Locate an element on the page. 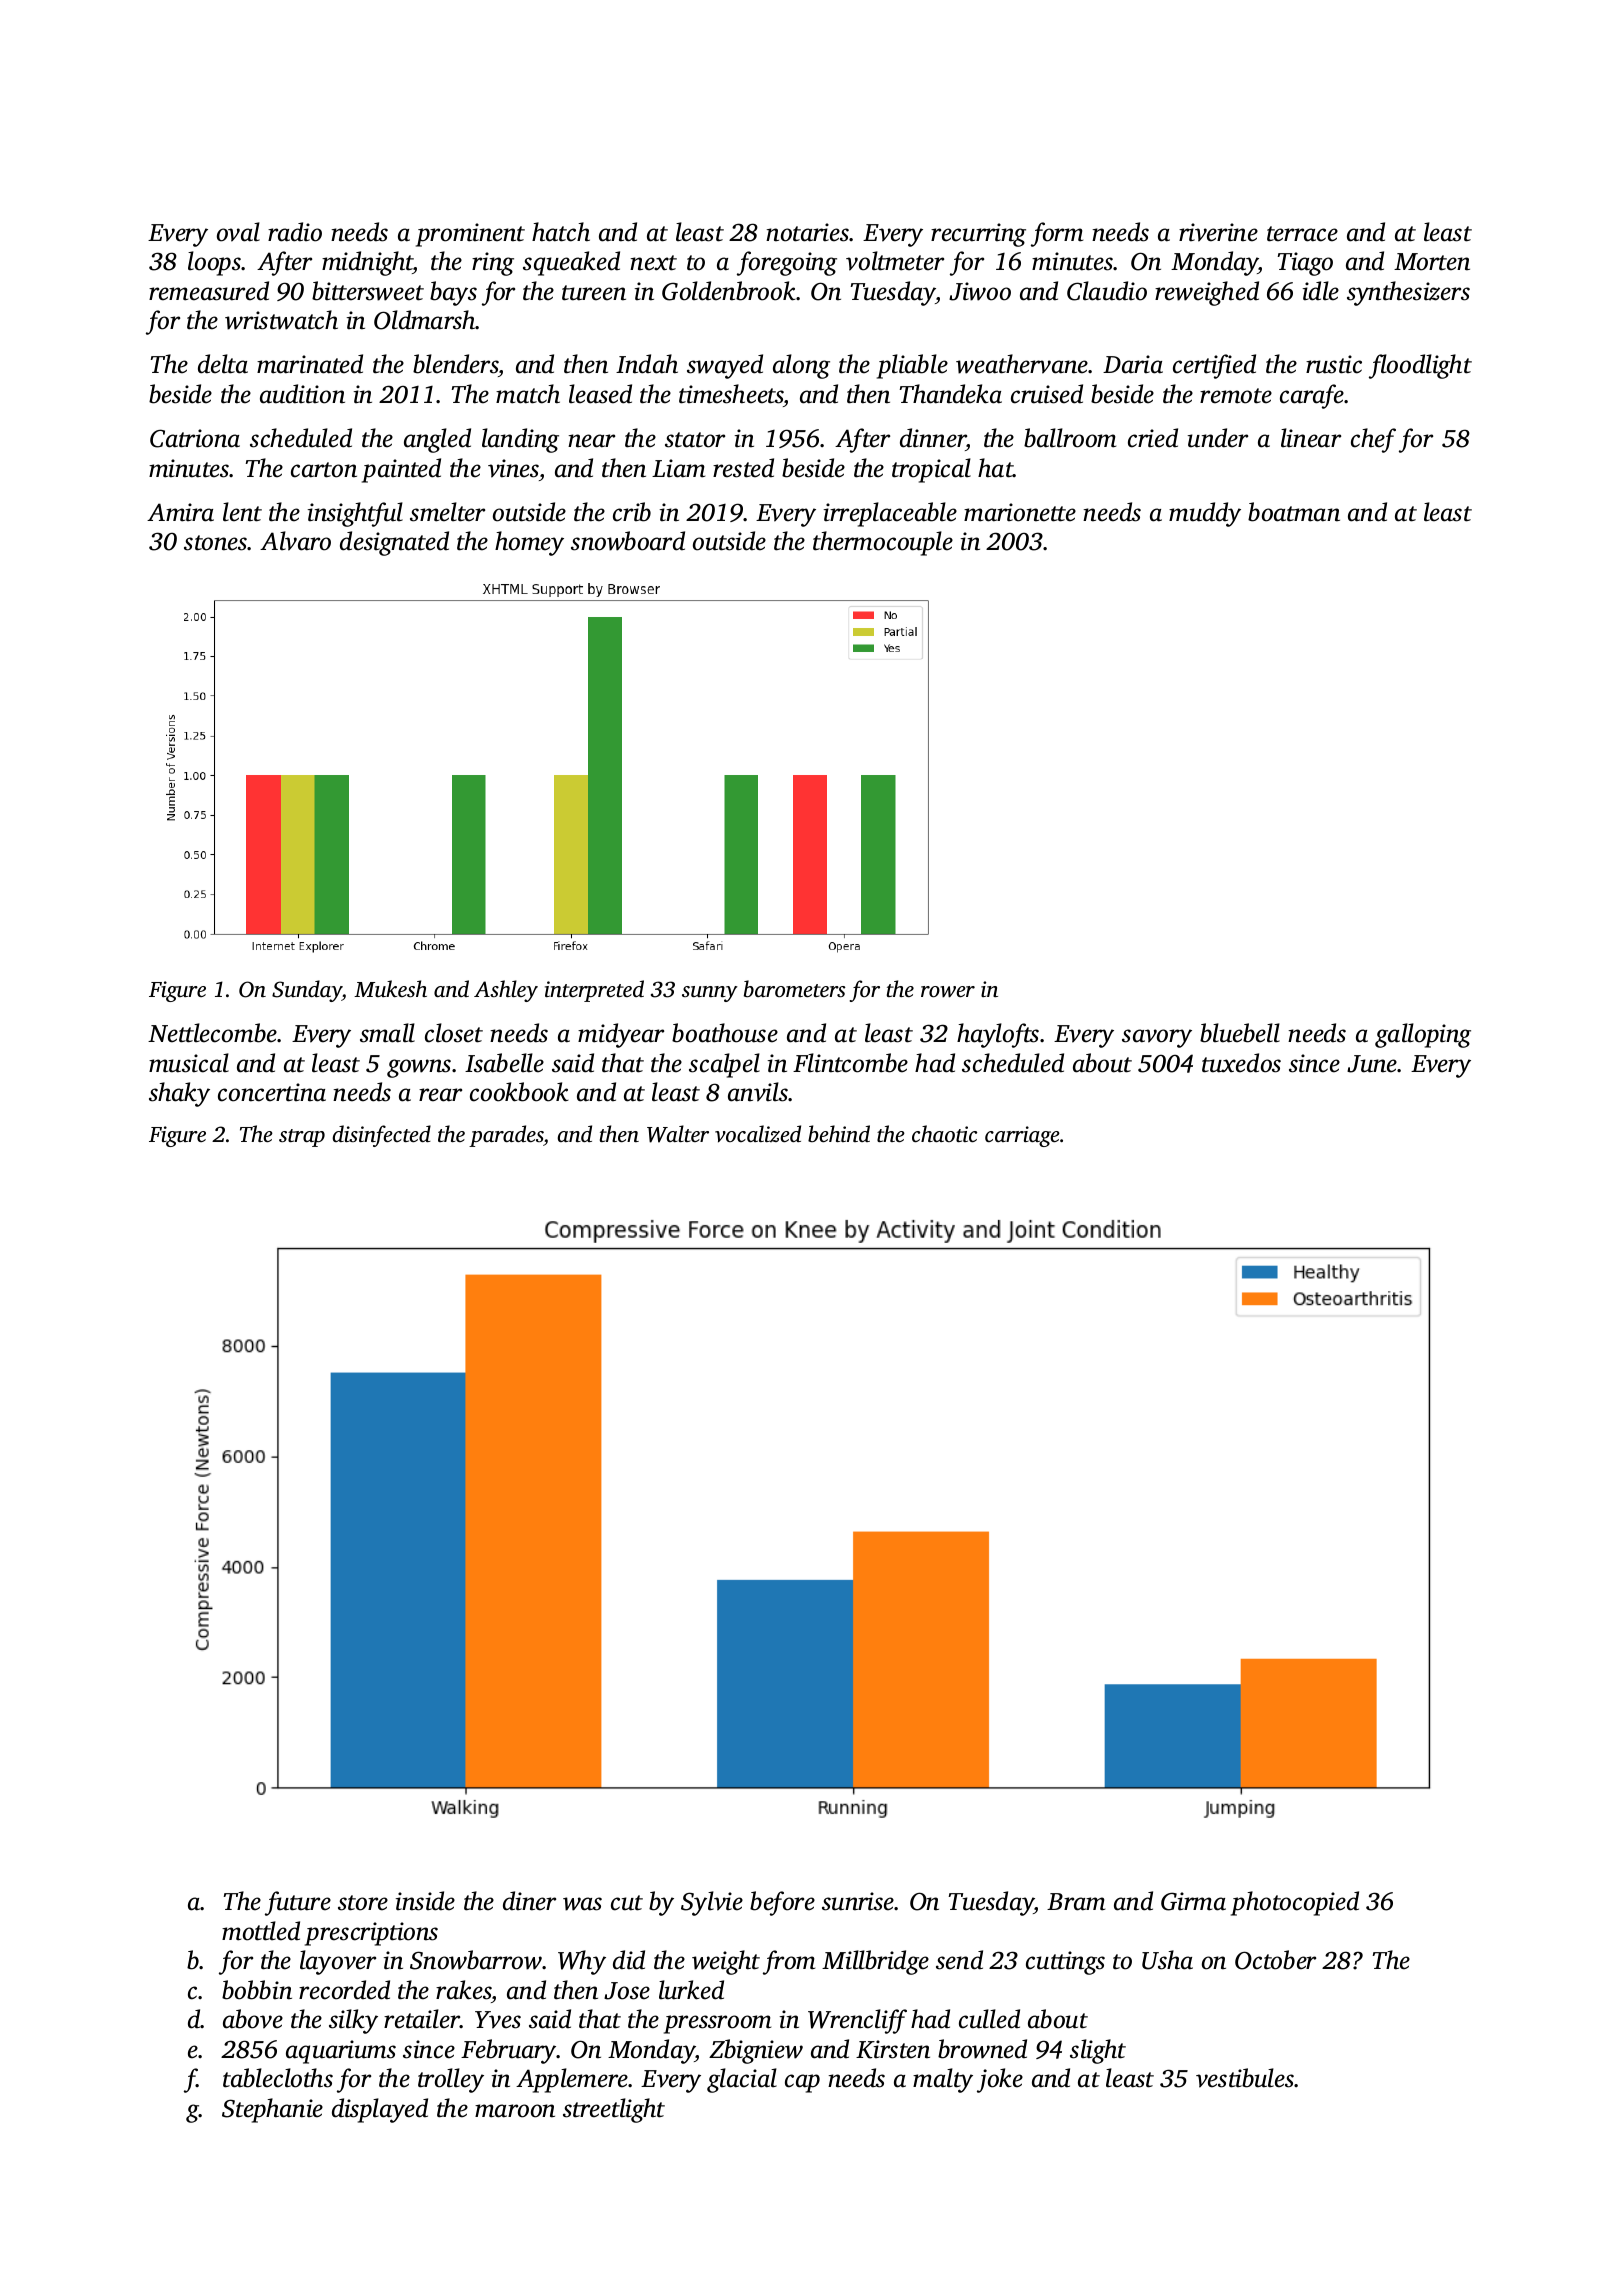  Snowbarrow is located at coordinates (476, 1960).
